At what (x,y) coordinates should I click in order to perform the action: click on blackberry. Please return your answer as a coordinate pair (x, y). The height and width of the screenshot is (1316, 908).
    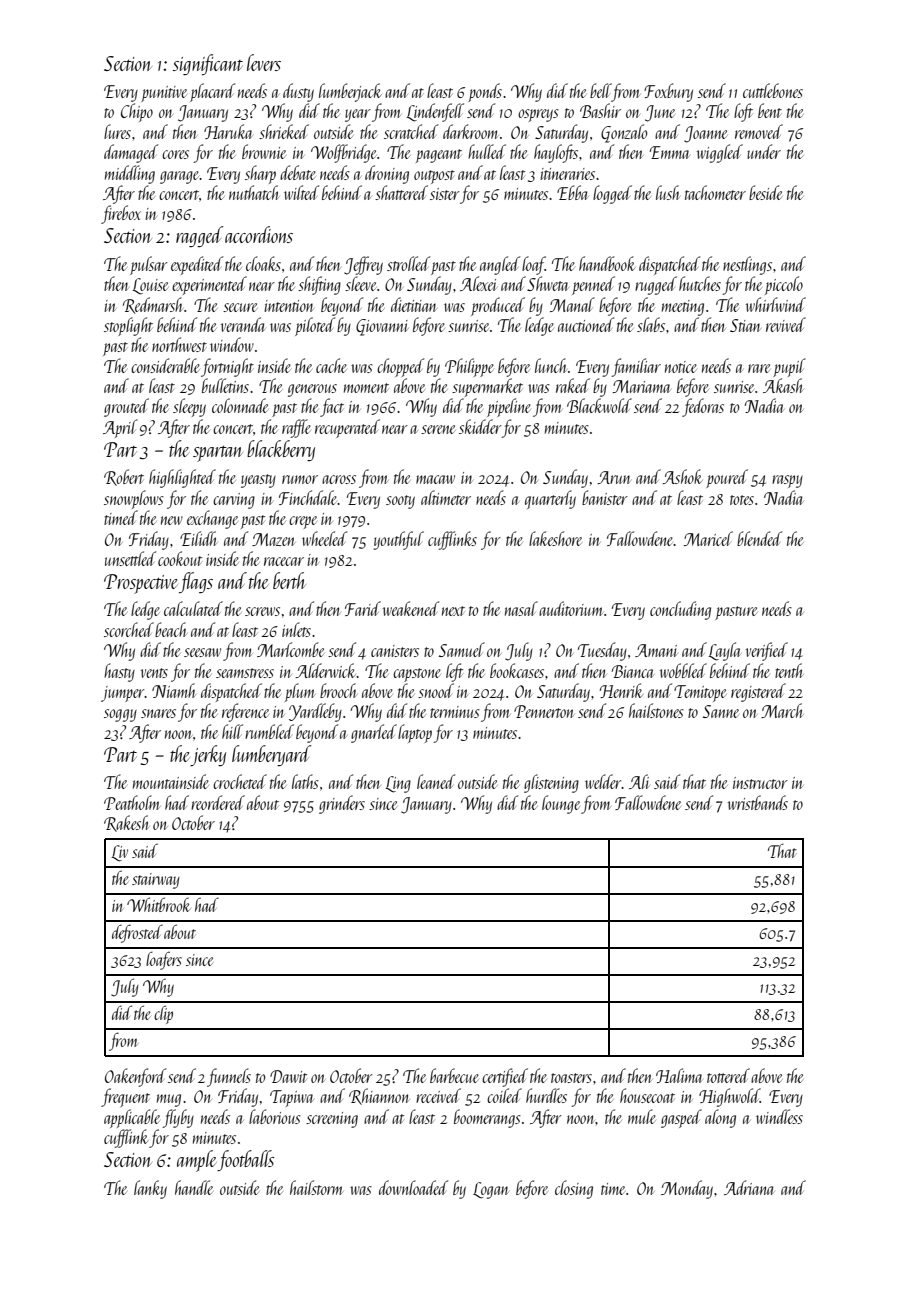
    Looking at the image, I should click on (281, 450).
